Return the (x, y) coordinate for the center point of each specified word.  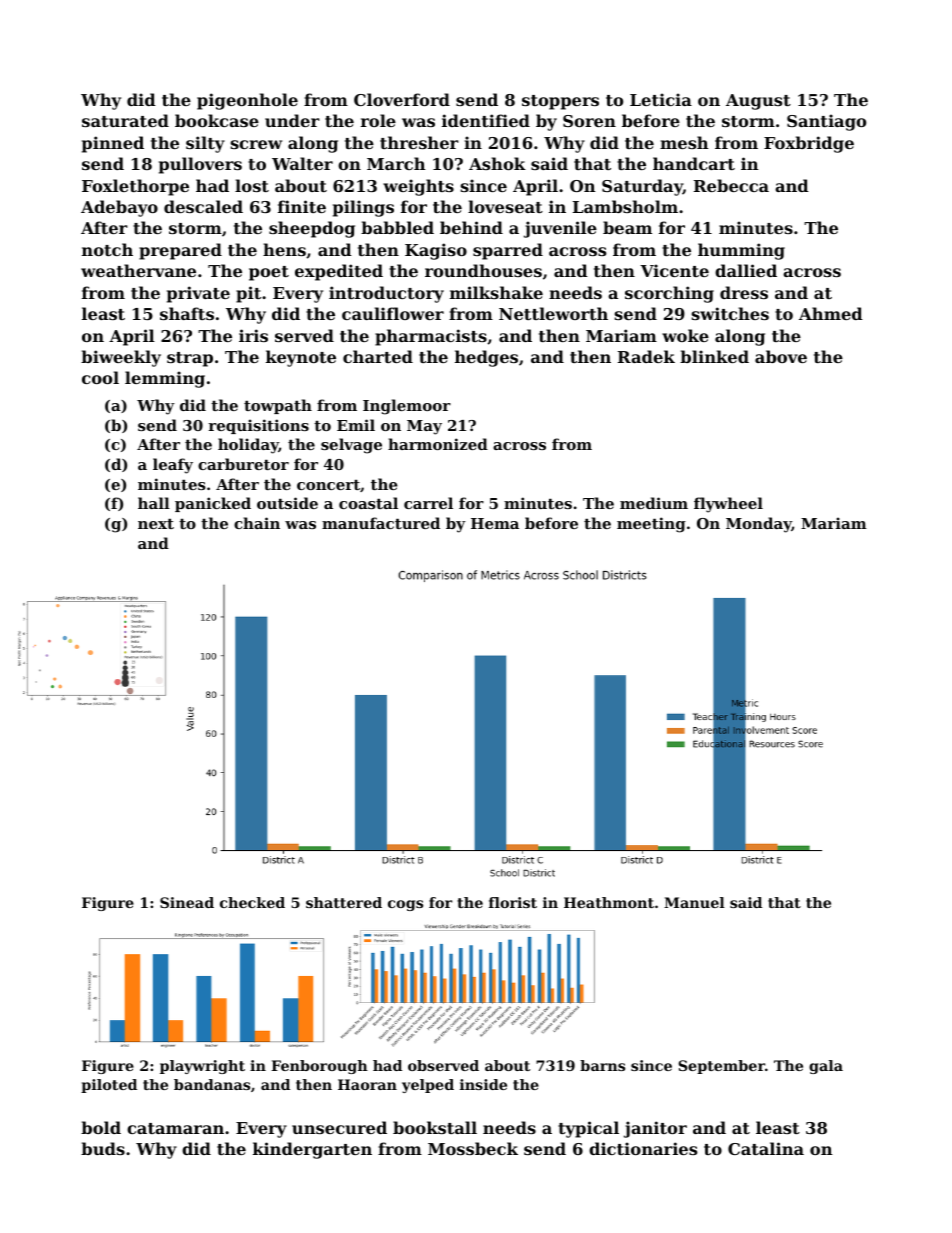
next (156, 524)
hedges (486, 358)
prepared (180, 251)
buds (103, 1148)
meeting (651, 525)
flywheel (728, 505)
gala (826, 1067)
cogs (405, 905)
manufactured (381, 523)
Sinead (187, 902)
